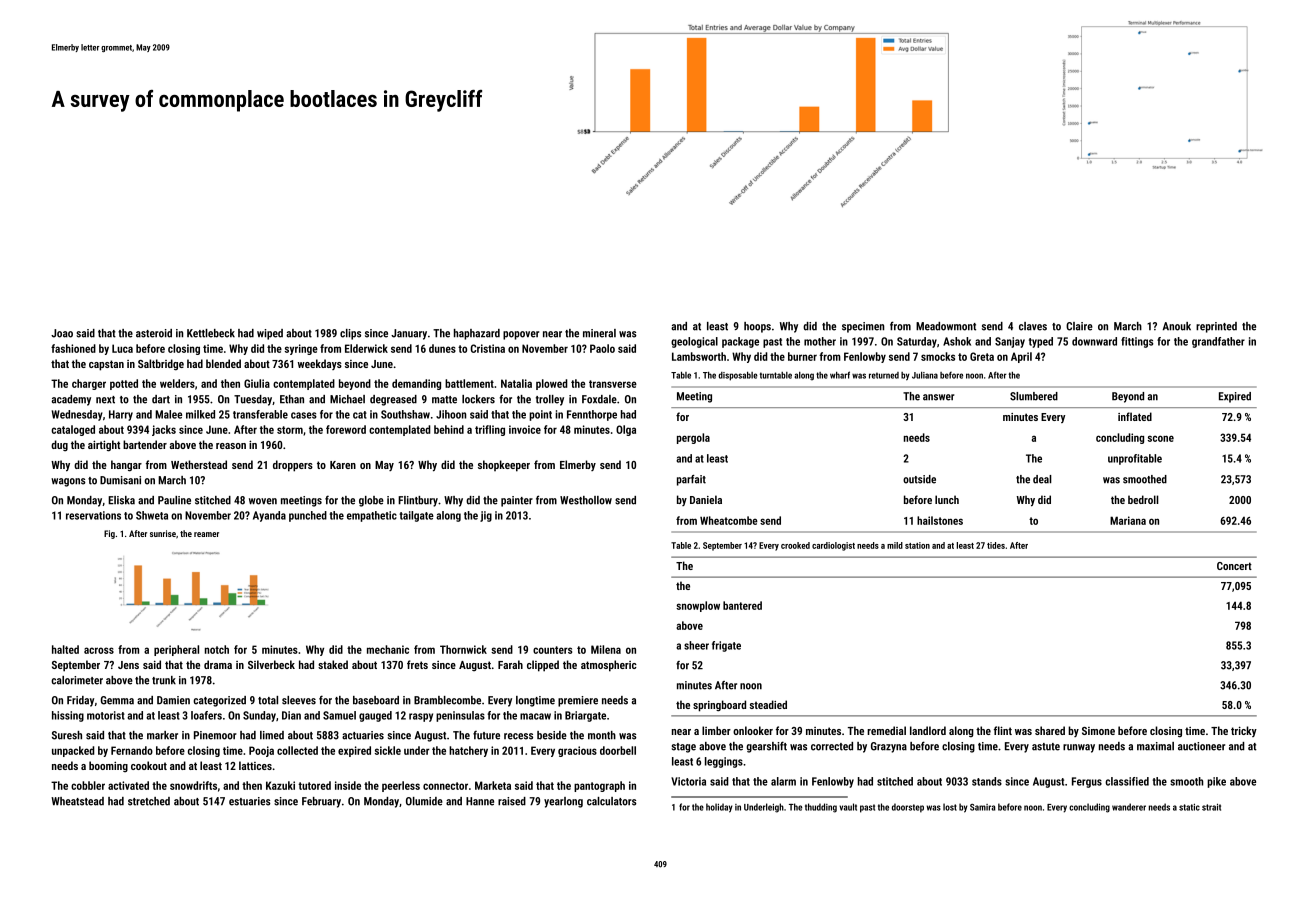 This document has width=1308, height=924. Describe the element at coordinates (477, 334) in the document. I see `haphazard` at that location.
